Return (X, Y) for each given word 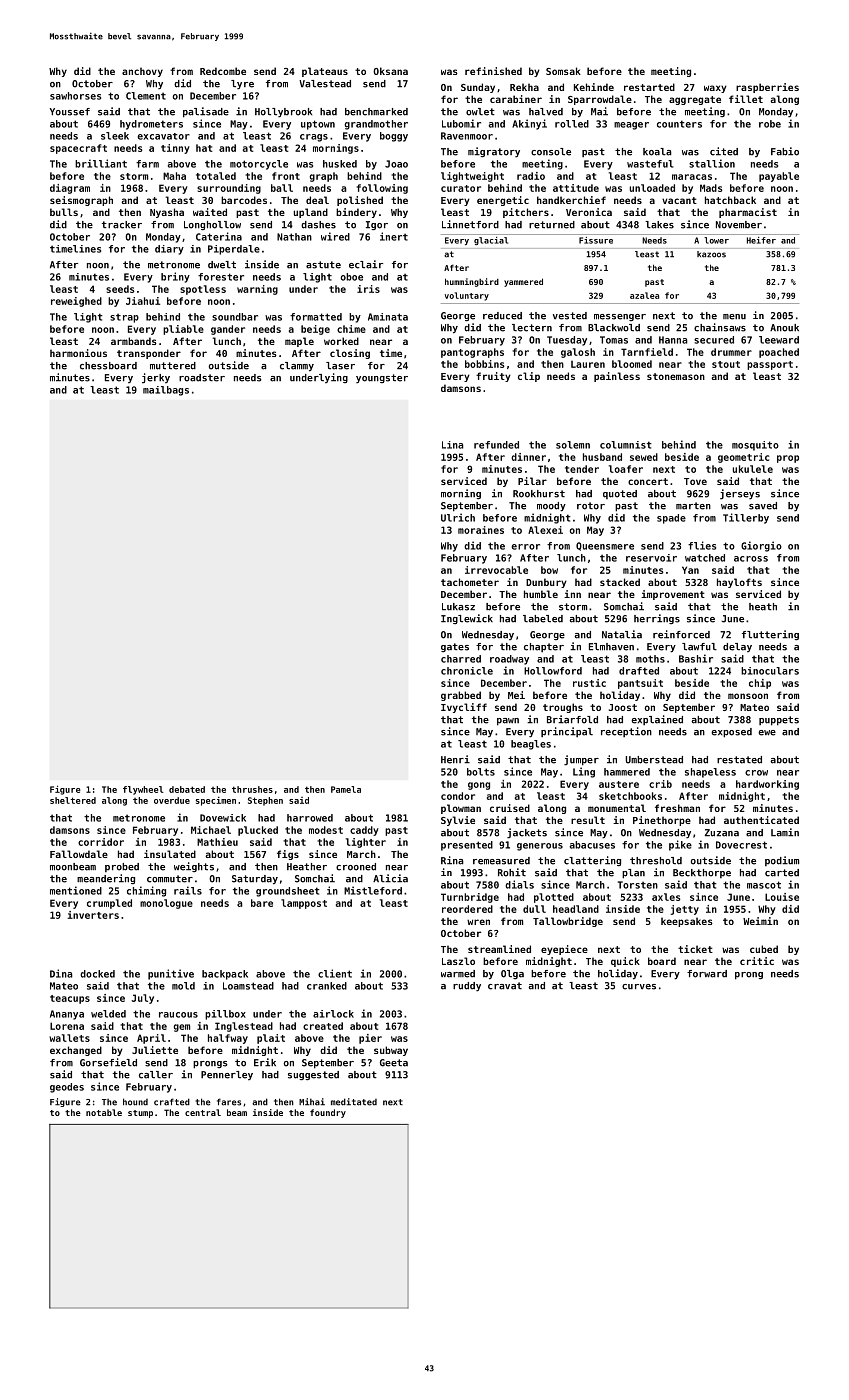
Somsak (563, 71)
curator (461, 188)
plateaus (325, 72)
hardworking (767, 785)
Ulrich (458, 517)
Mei (516, 695)
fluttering (770, 635)
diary (169, 250)
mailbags (166, 391)
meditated (354, 1102)
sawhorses (75, 96)
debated (187, 789)
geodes (67, 1088)
